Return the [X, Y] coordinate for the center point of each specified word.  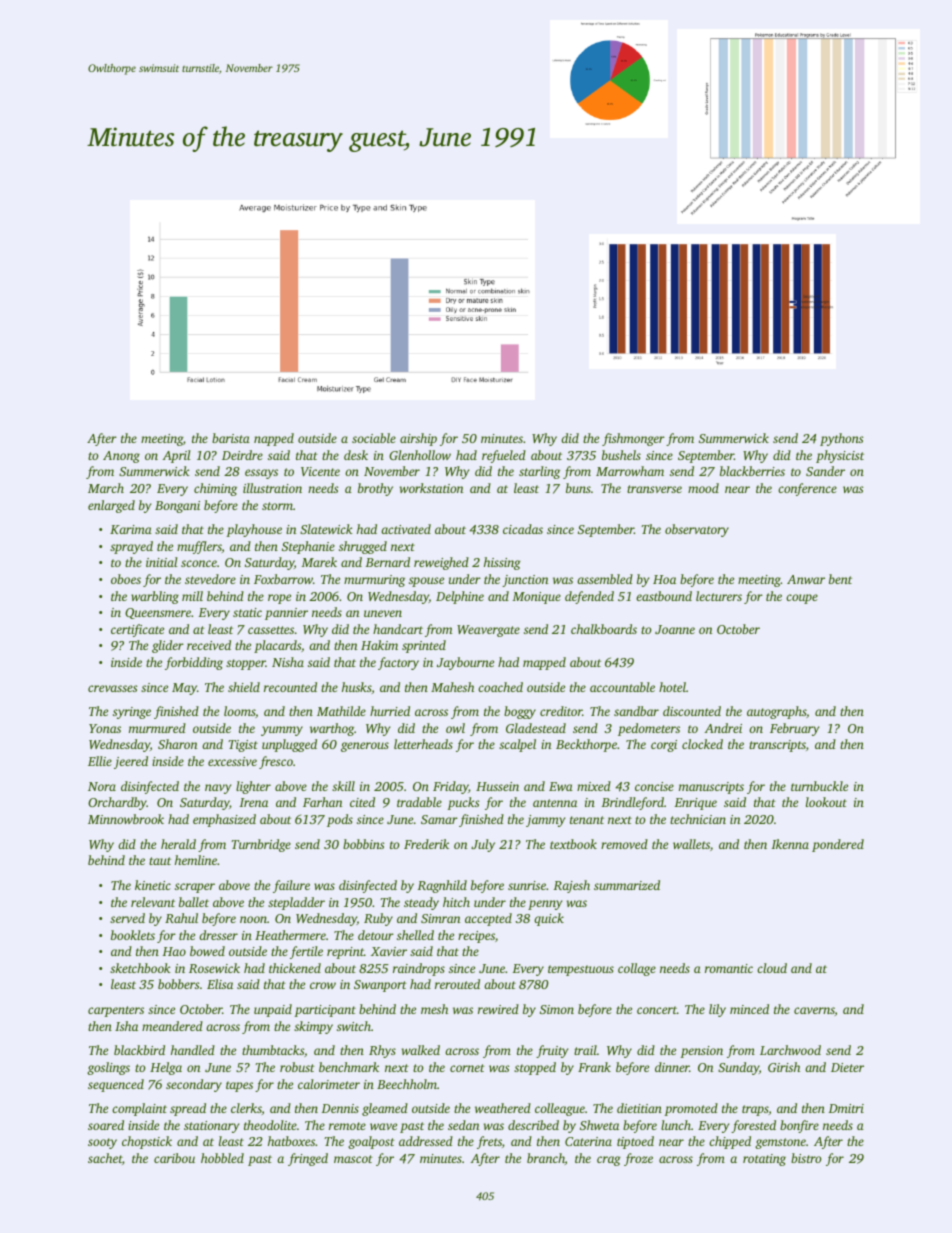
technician [698, 819]
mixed [594, 786]
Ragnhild [442, 886]
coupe [802, 599]
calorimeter [329, 1084]
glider [168, 646]
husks [357, 687]
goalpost [371, 1142]
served [127, 918]
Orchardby [117, 803]
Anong [121, 457]
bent [840, 579]
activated [406, 529]
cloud [772, 968]
